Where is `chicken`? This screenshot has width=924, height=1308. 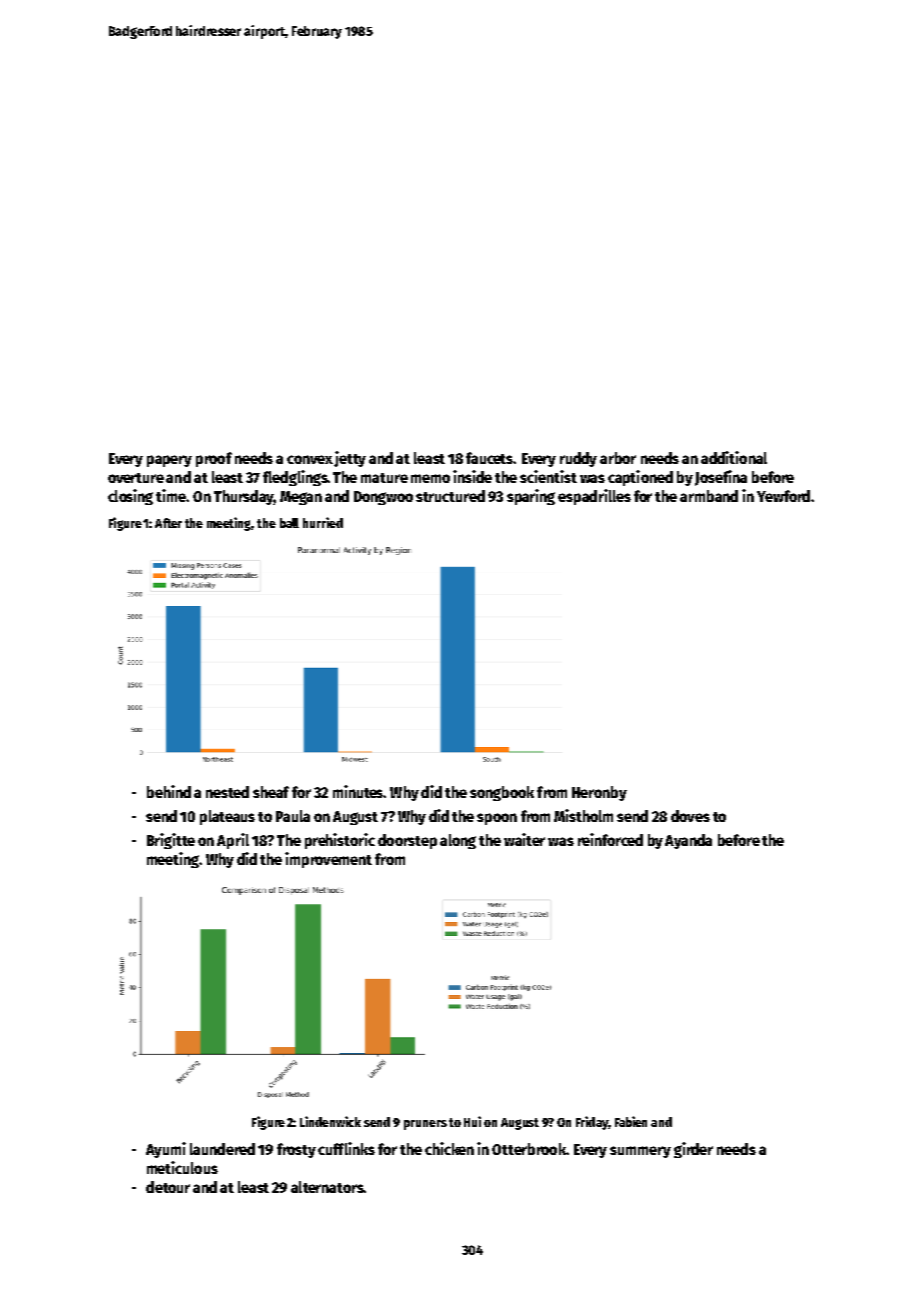 chicken is located at coordinates (449, 1148).
